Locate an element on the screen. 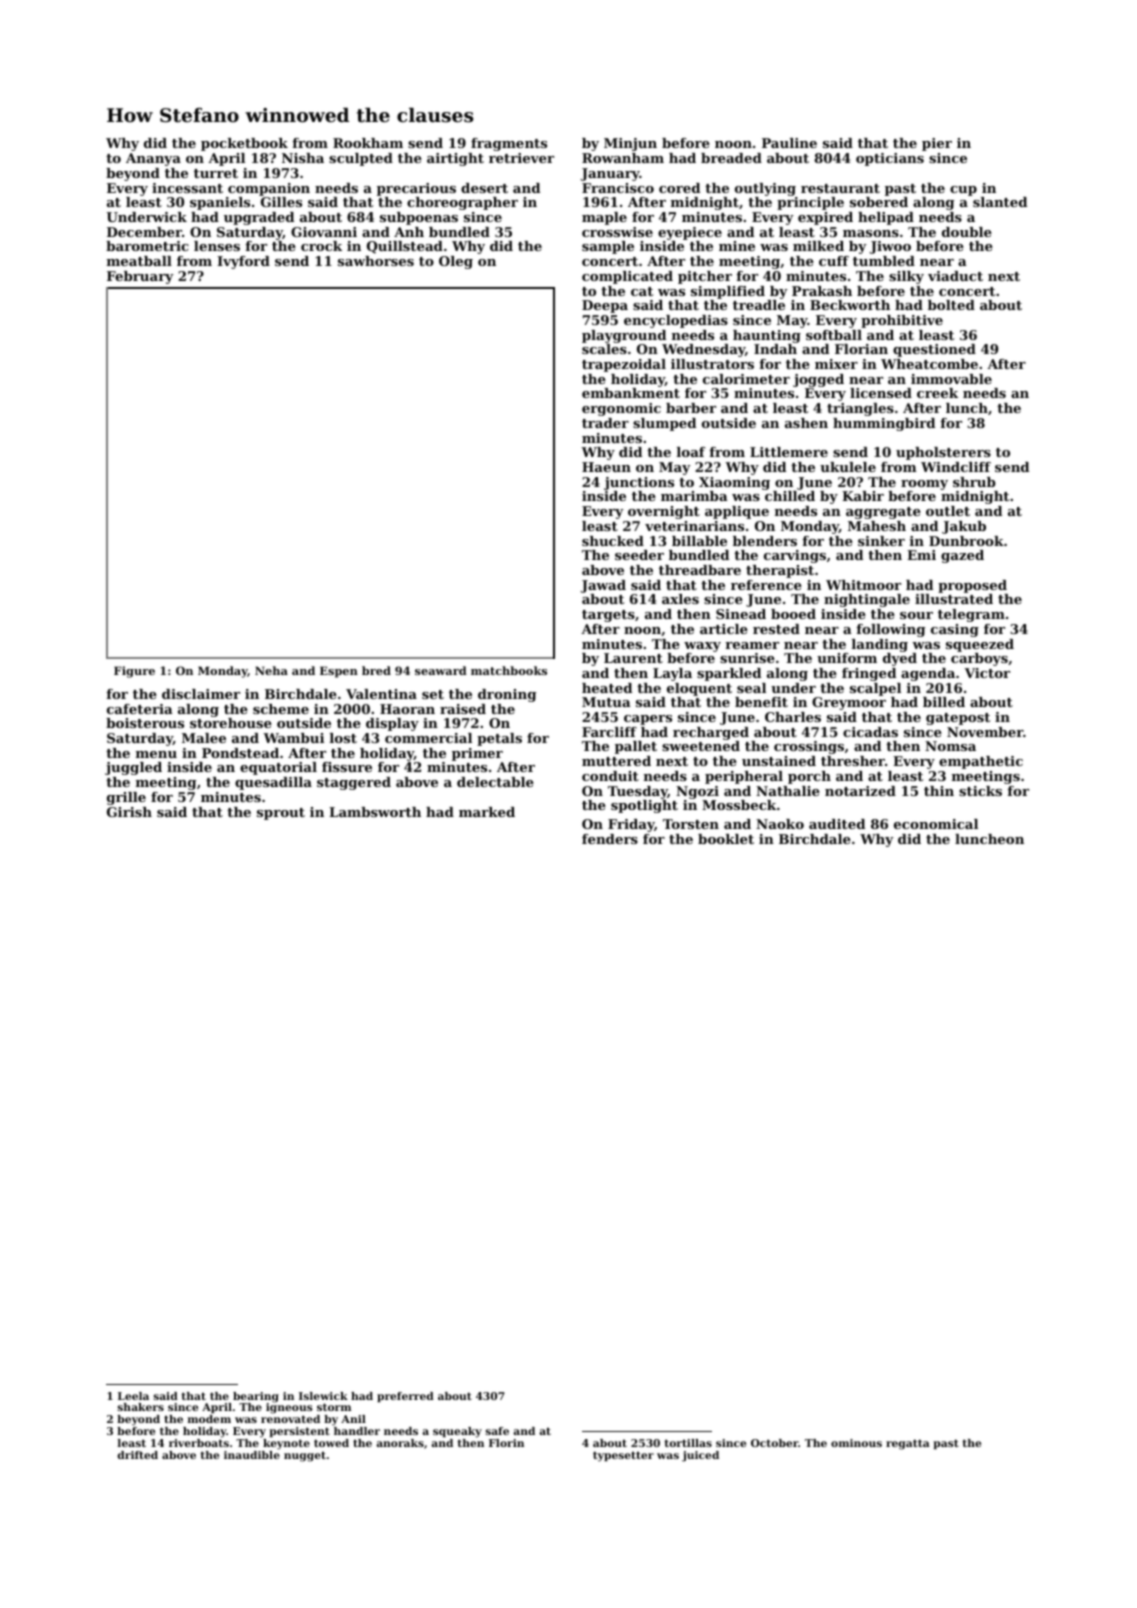  carvings is located at coordinates (795, 556).
